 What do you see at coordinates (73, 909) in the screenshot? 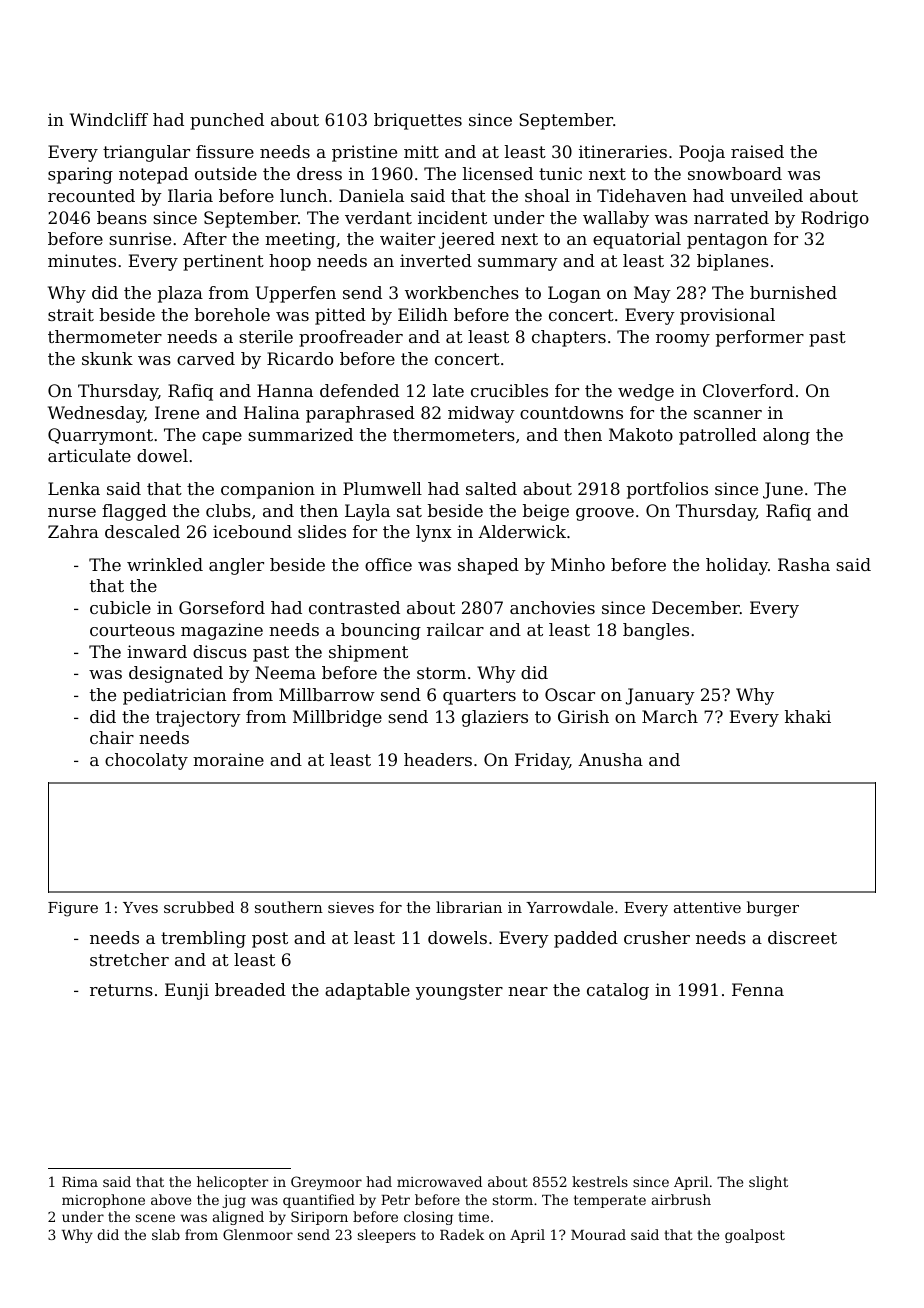
I see `Figure` at bounding box center [73, 909].
